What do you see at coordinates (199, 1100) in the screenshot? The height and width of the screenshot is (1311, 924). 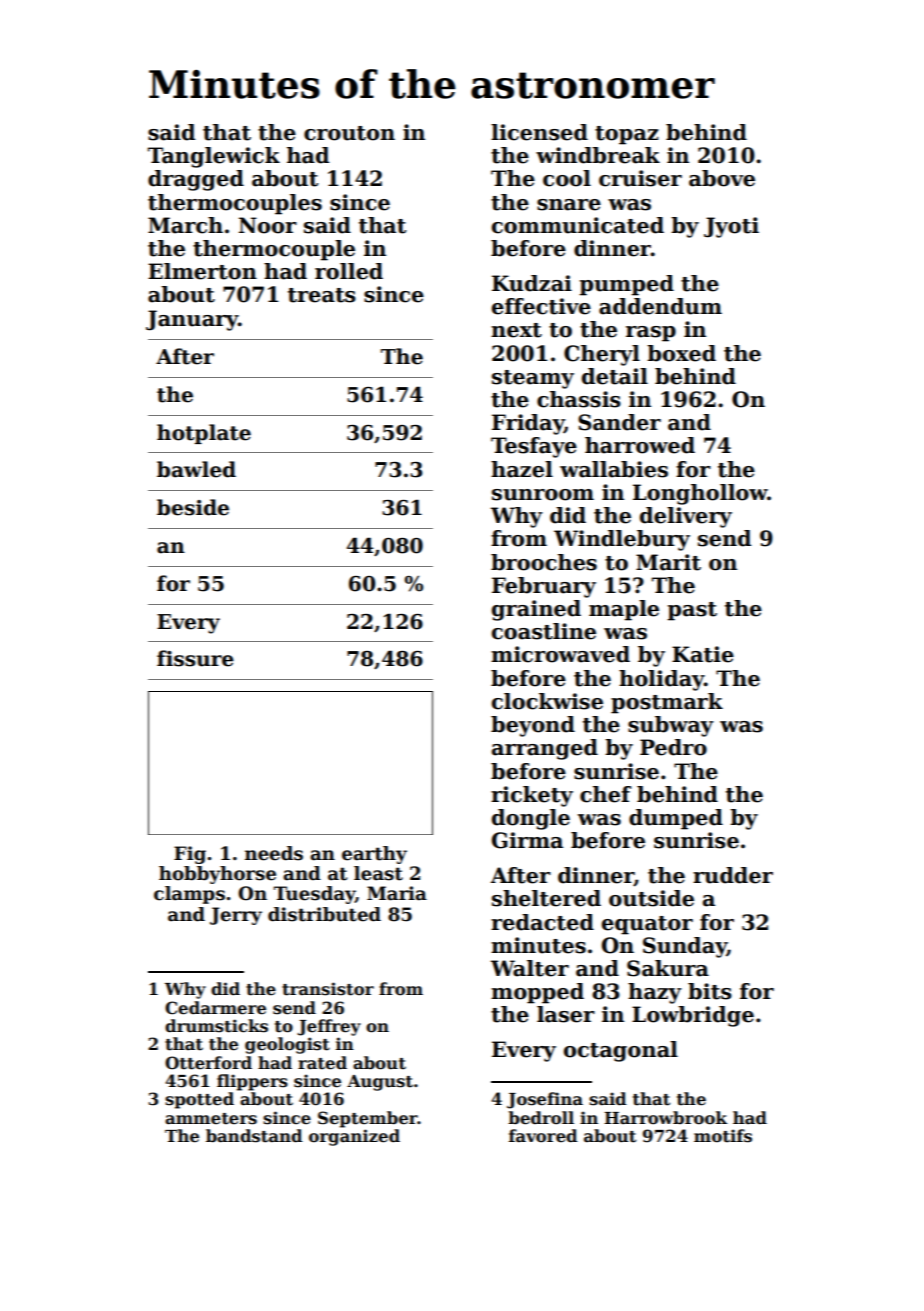 I see `spotted` at bounding box center [199, 1100].
